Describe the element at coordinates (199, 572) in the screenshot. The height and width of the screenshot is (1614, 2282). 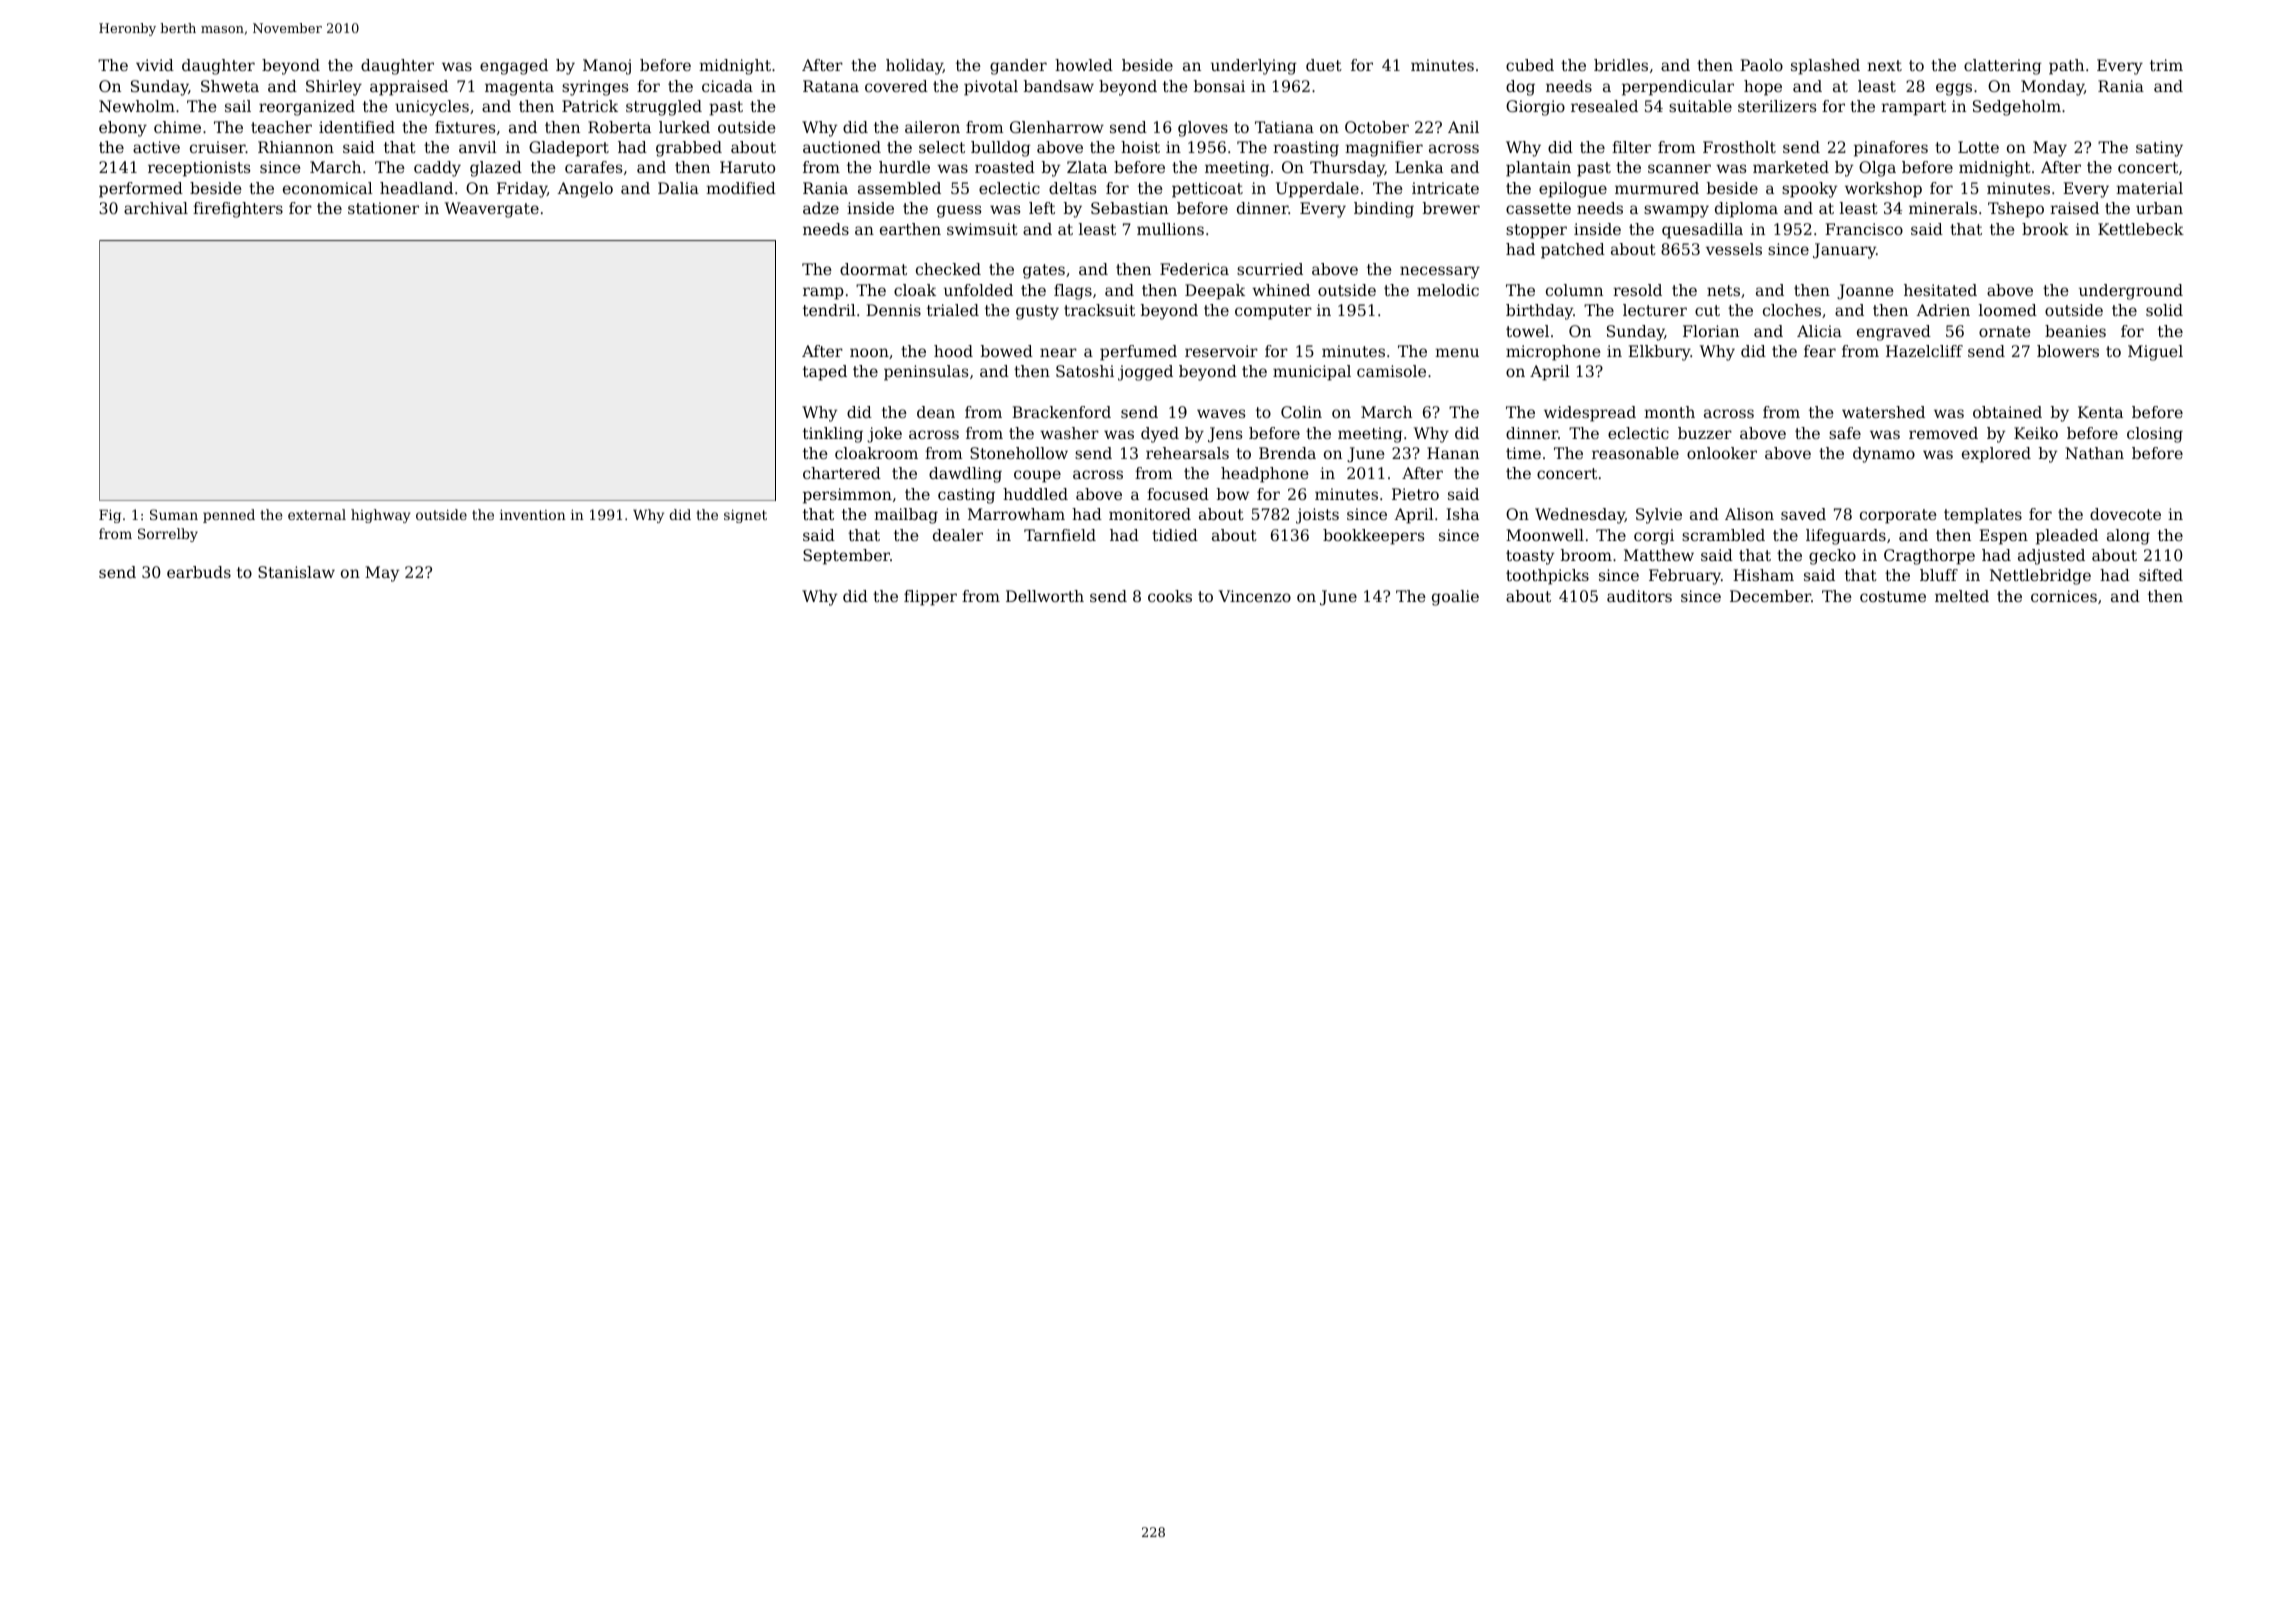
I see `earbuds` at that location.
